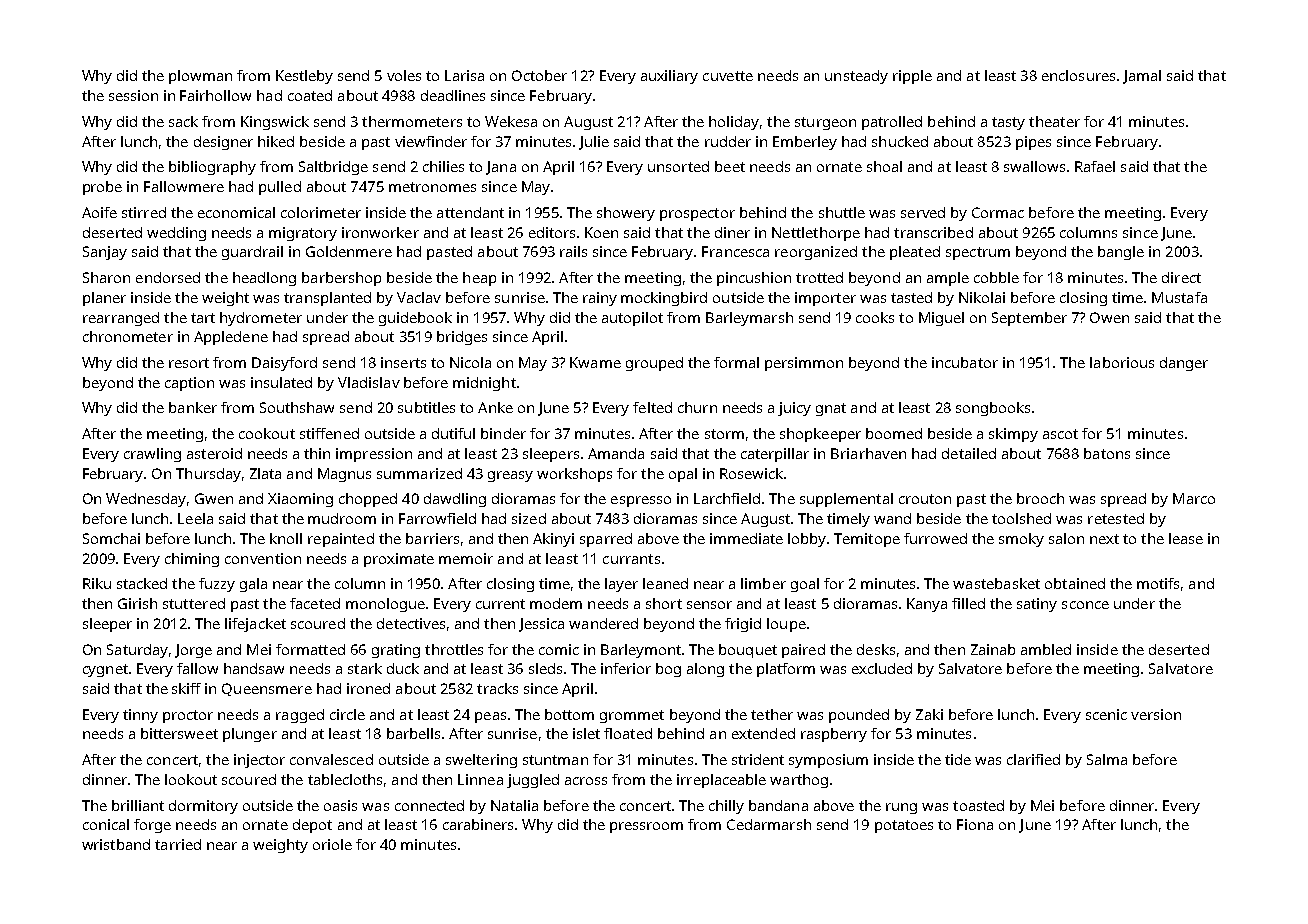 This screenshot has height=924, width=1308. What do you see at coordinates (1106, 714) in the screenshot?
I see `scenic` at bounding box center [1106, 714].
